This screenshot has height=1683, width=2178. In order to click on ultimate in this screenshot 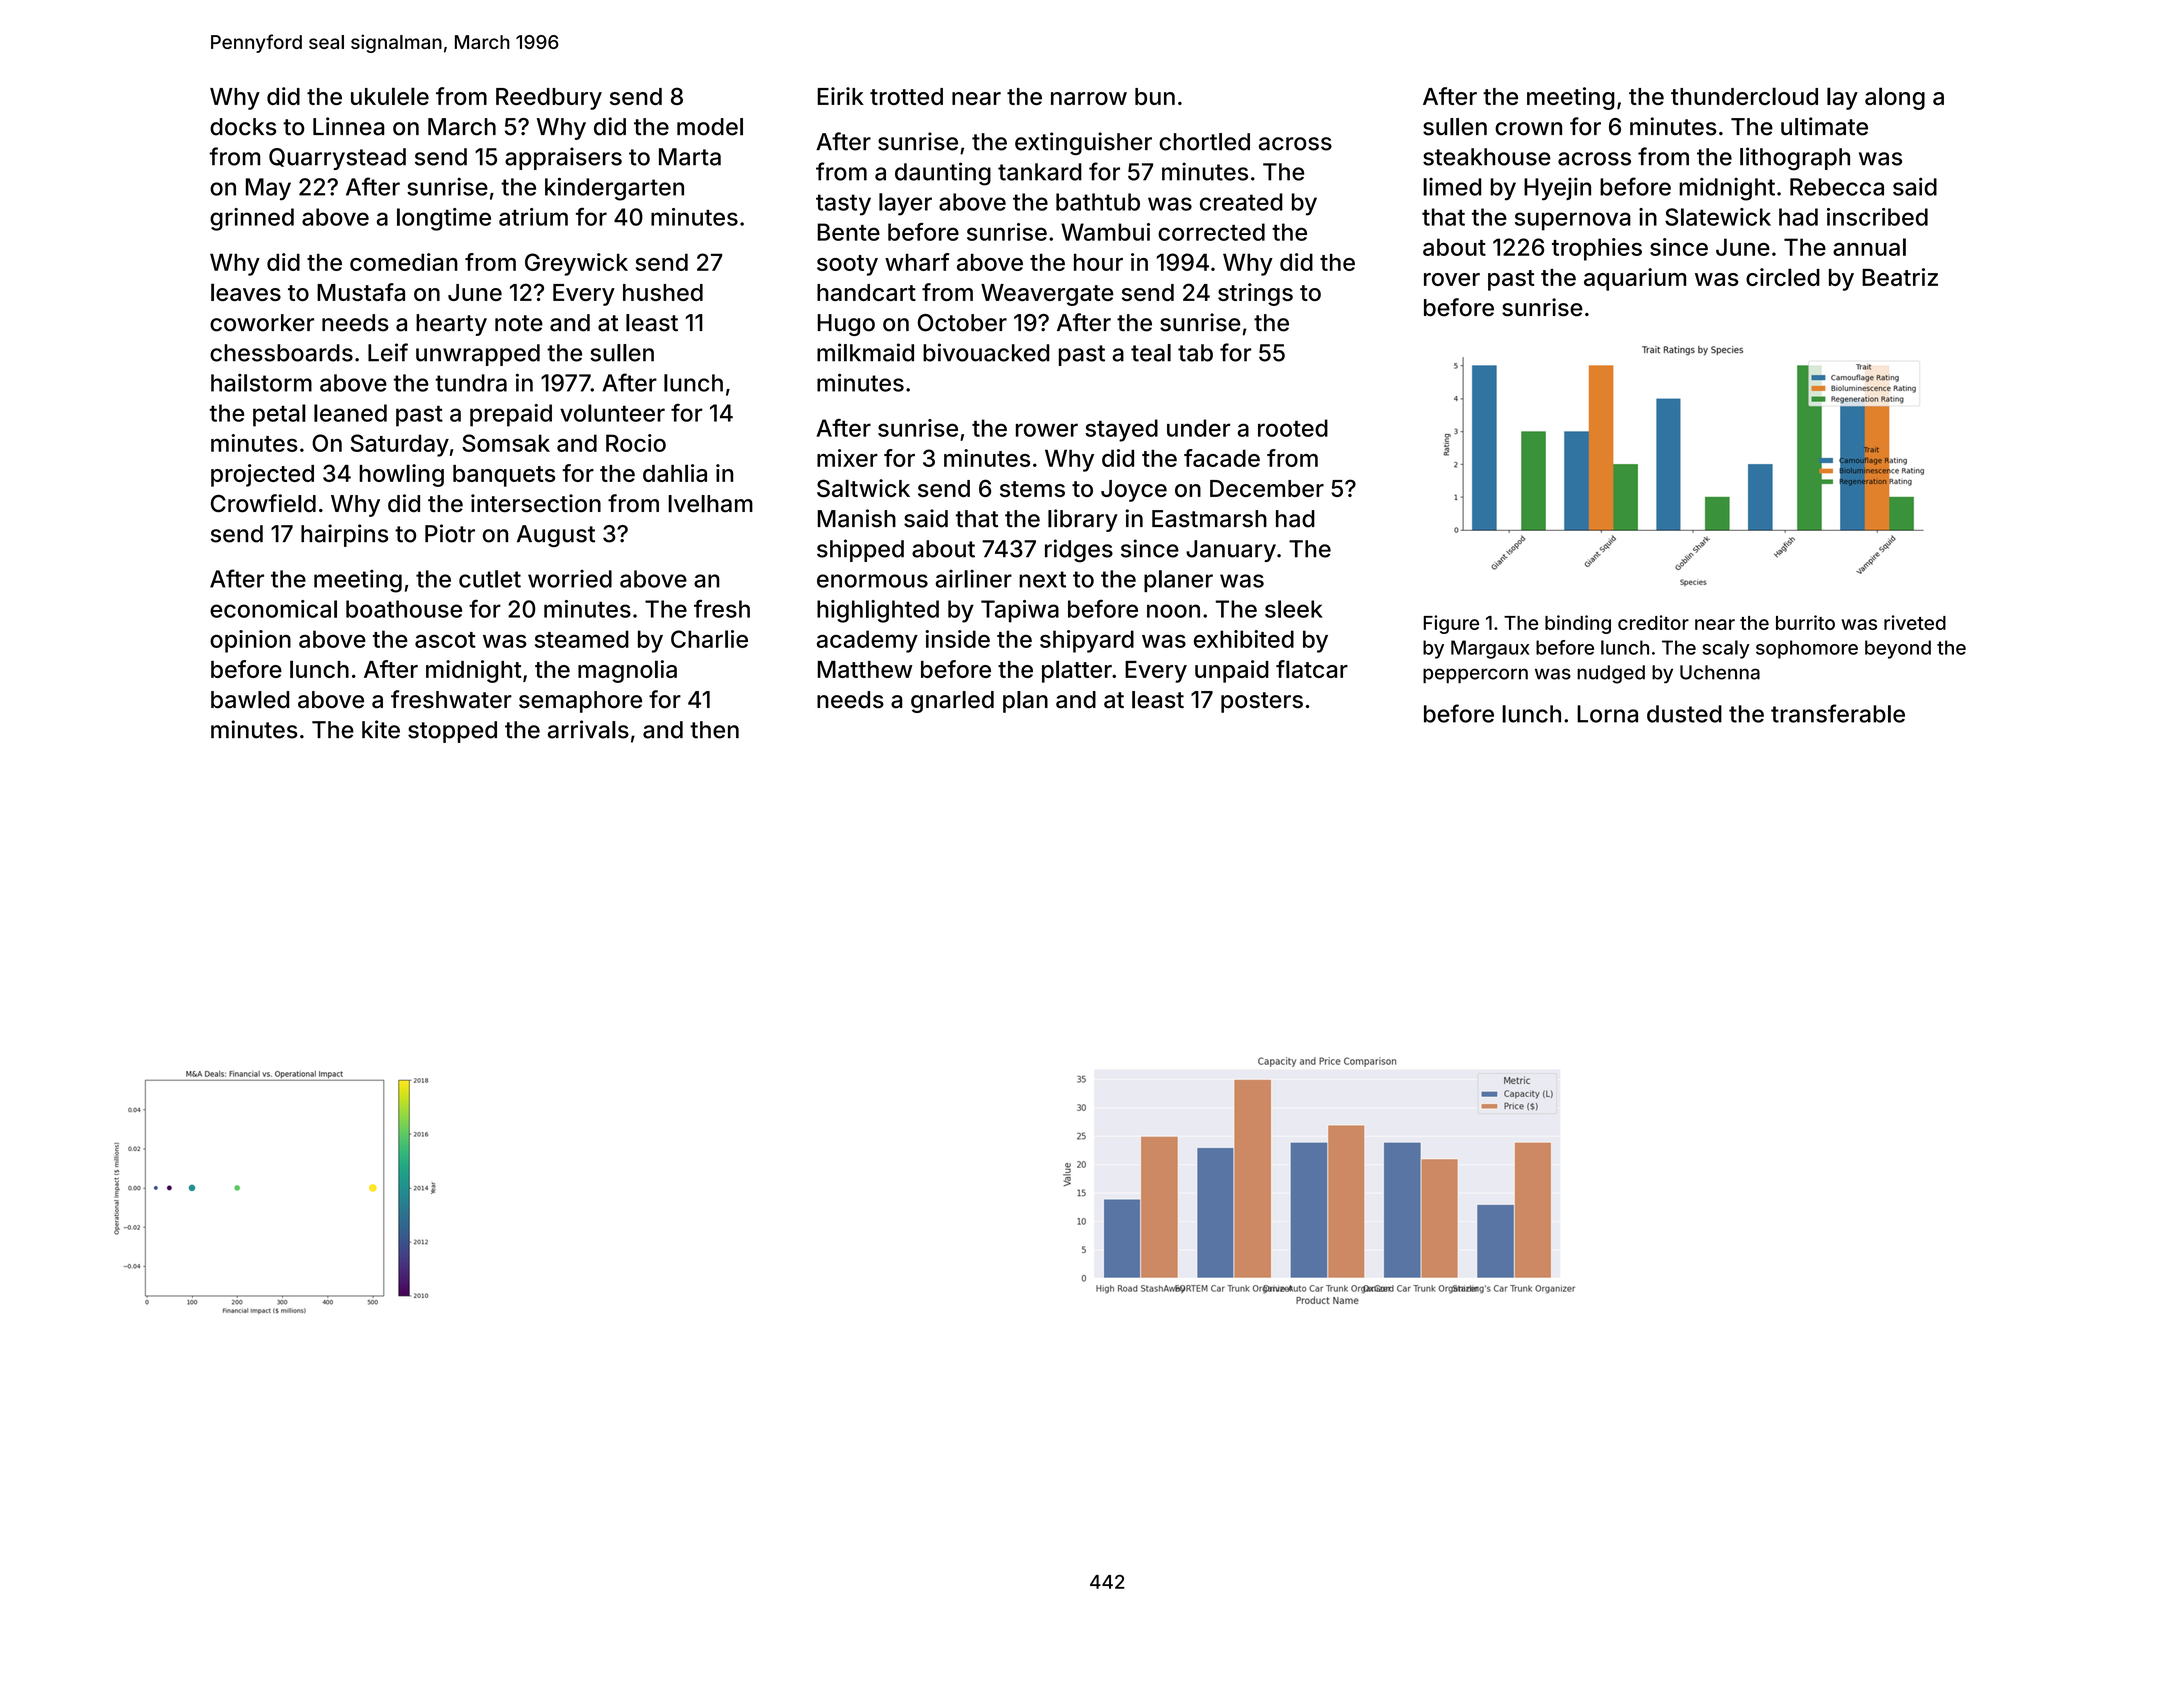, I will do `click(1824, 126)`.
